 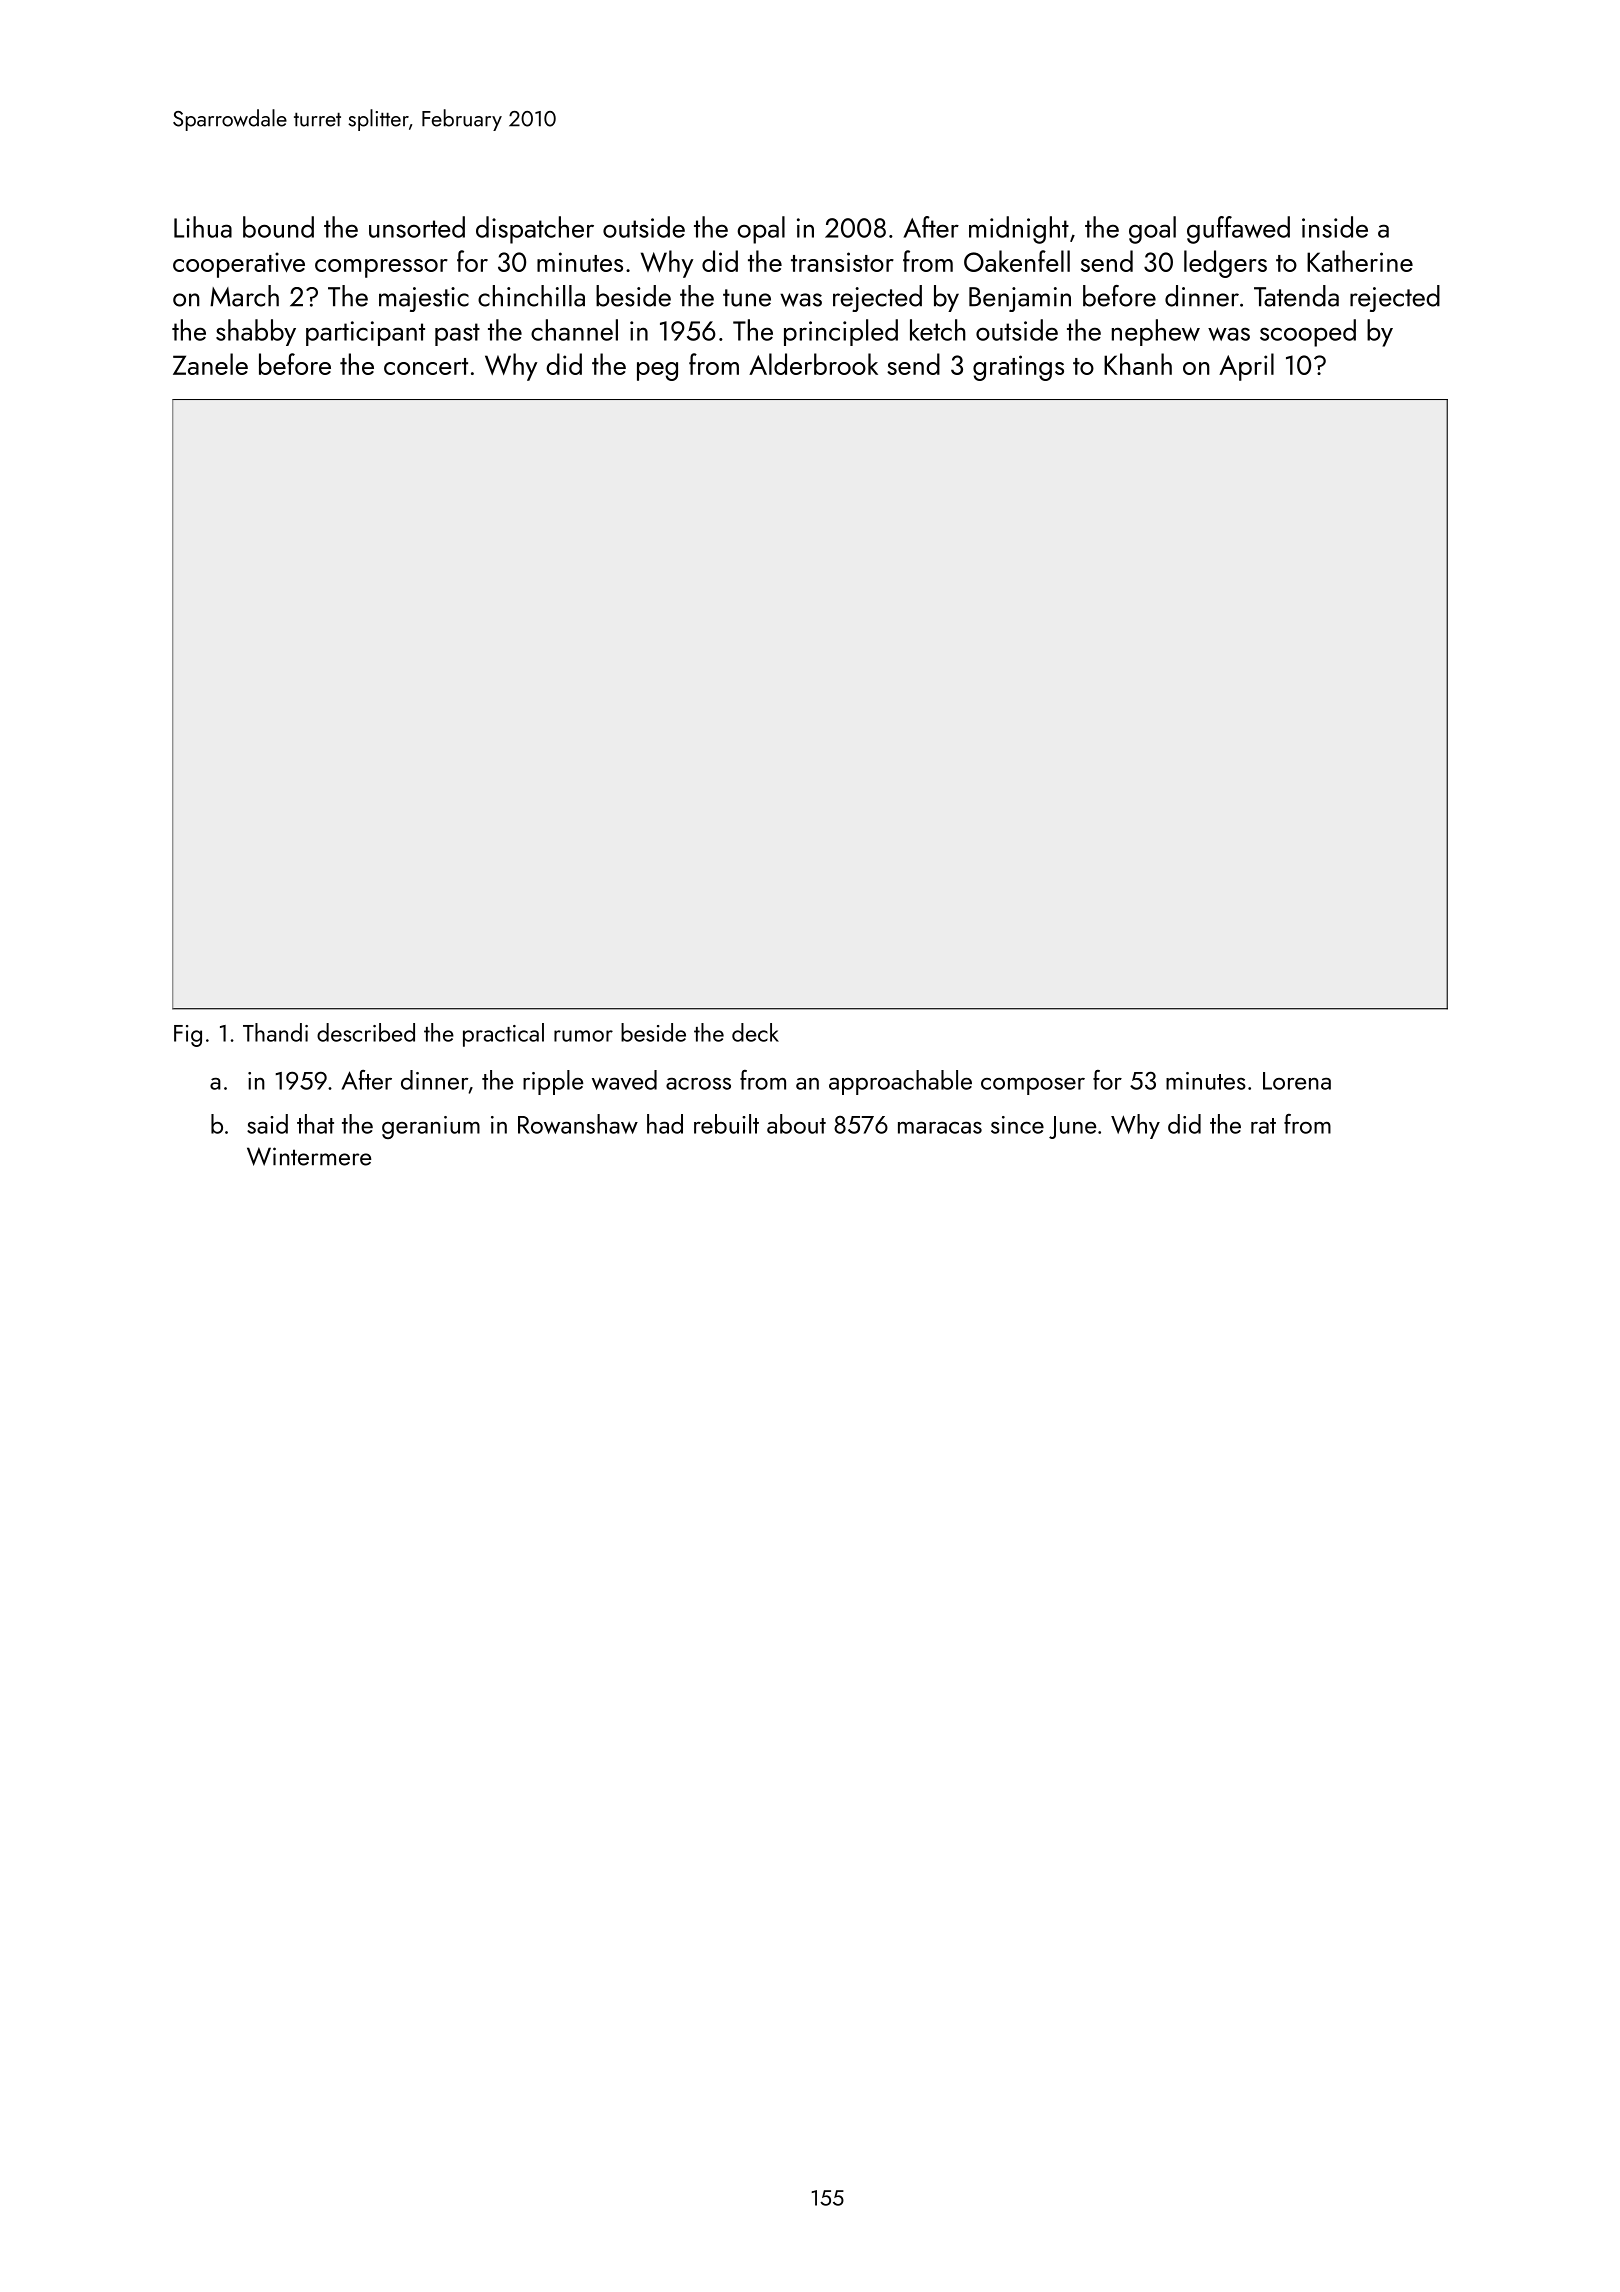 What do you see at coordinates (210, 364) in the screenshot?
I see `Zanele` at bounding box center [210, 364].
